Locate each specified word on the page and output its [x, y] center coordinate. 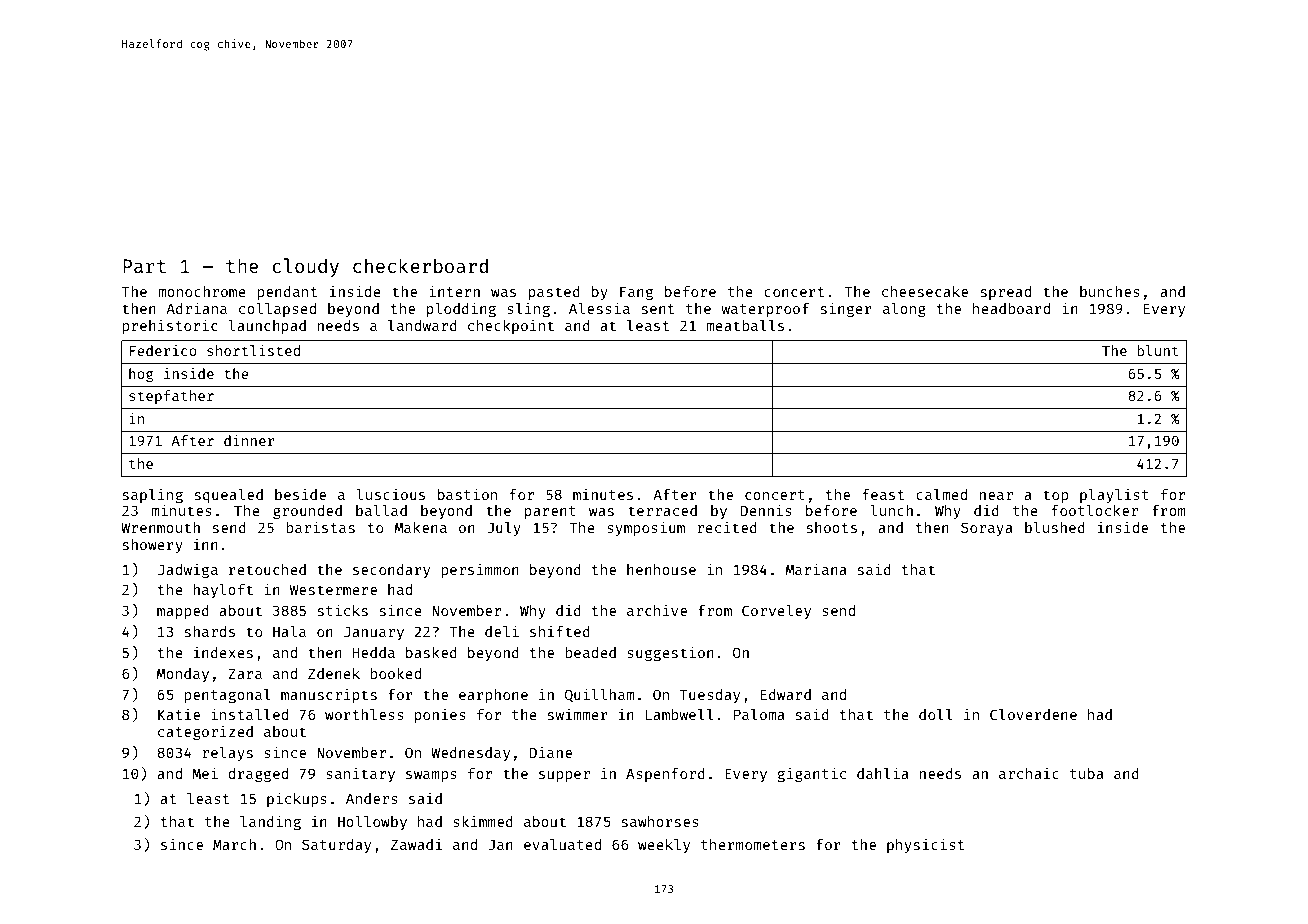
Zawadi [416, 844]
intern [454, 291]
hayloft [223, 591]
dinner [249, 440]
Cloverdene [1033, 714]
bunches [1110, 291]
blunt [1158, 350]
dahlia [883, 773]
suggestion [670, 653]
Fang [636, 293]
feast [883, 494]
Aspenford [665, 775]
